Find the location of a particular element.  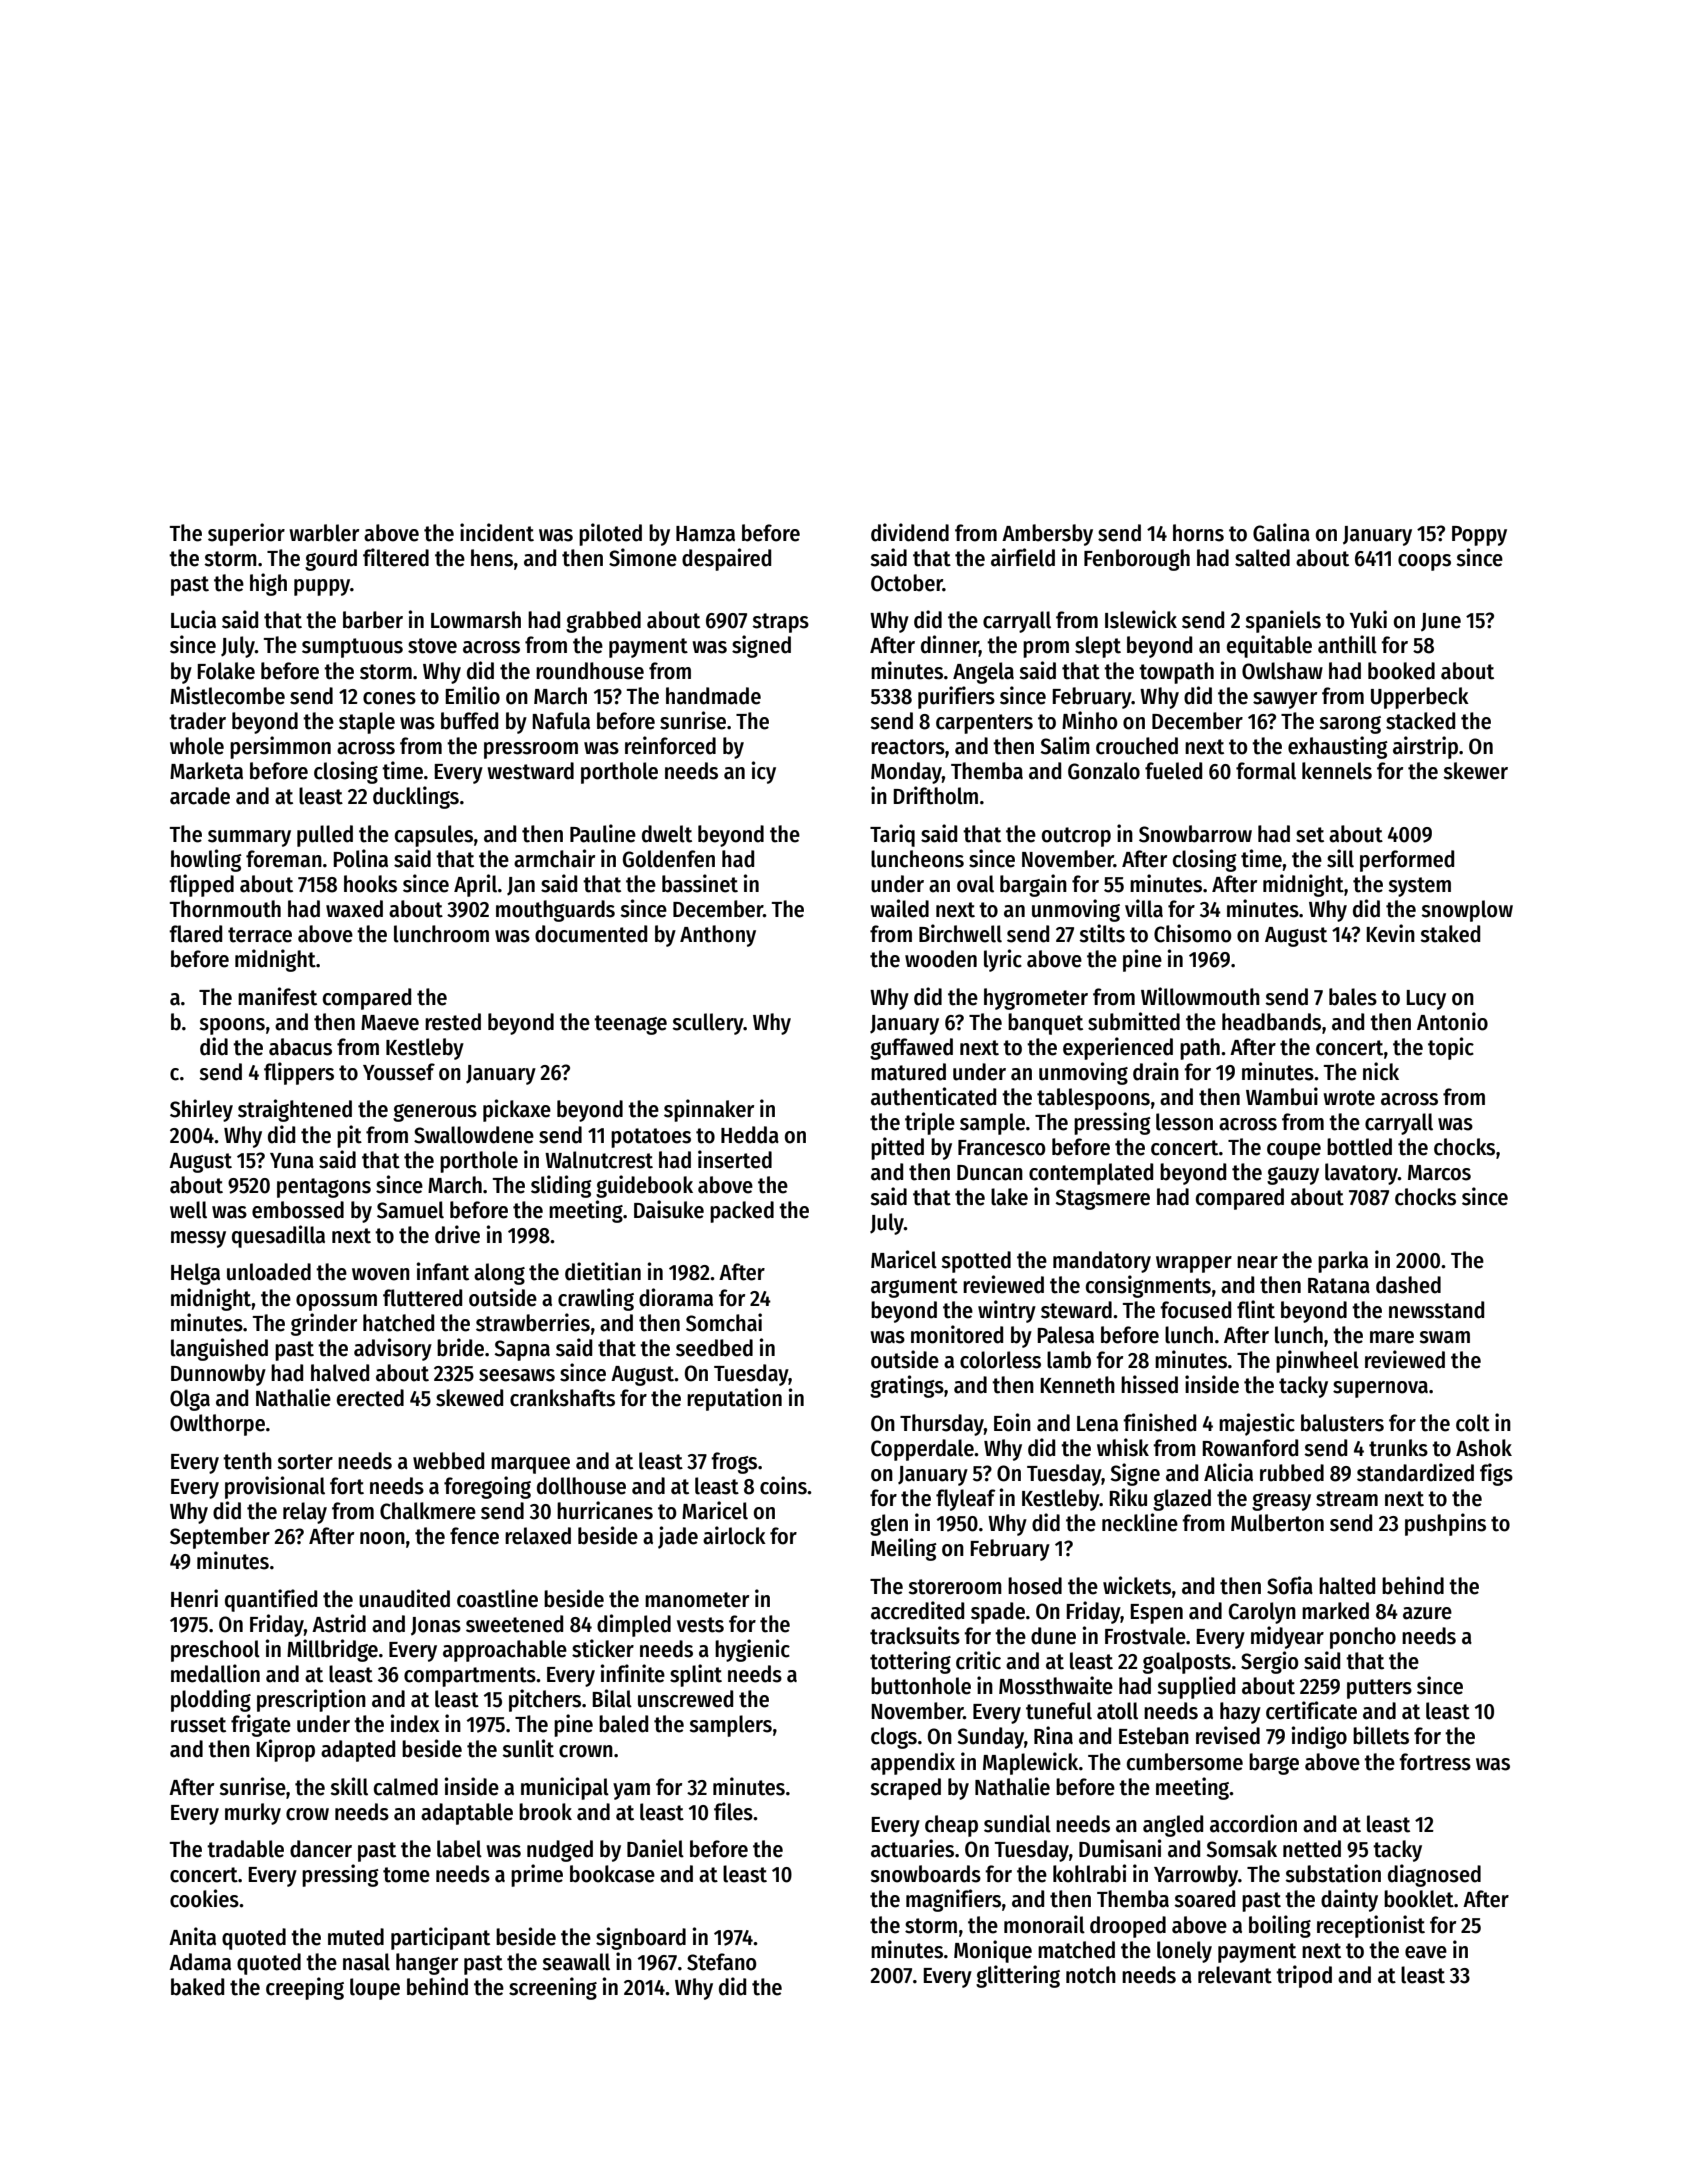

dimpled is located at coordinates (634, 1625).
